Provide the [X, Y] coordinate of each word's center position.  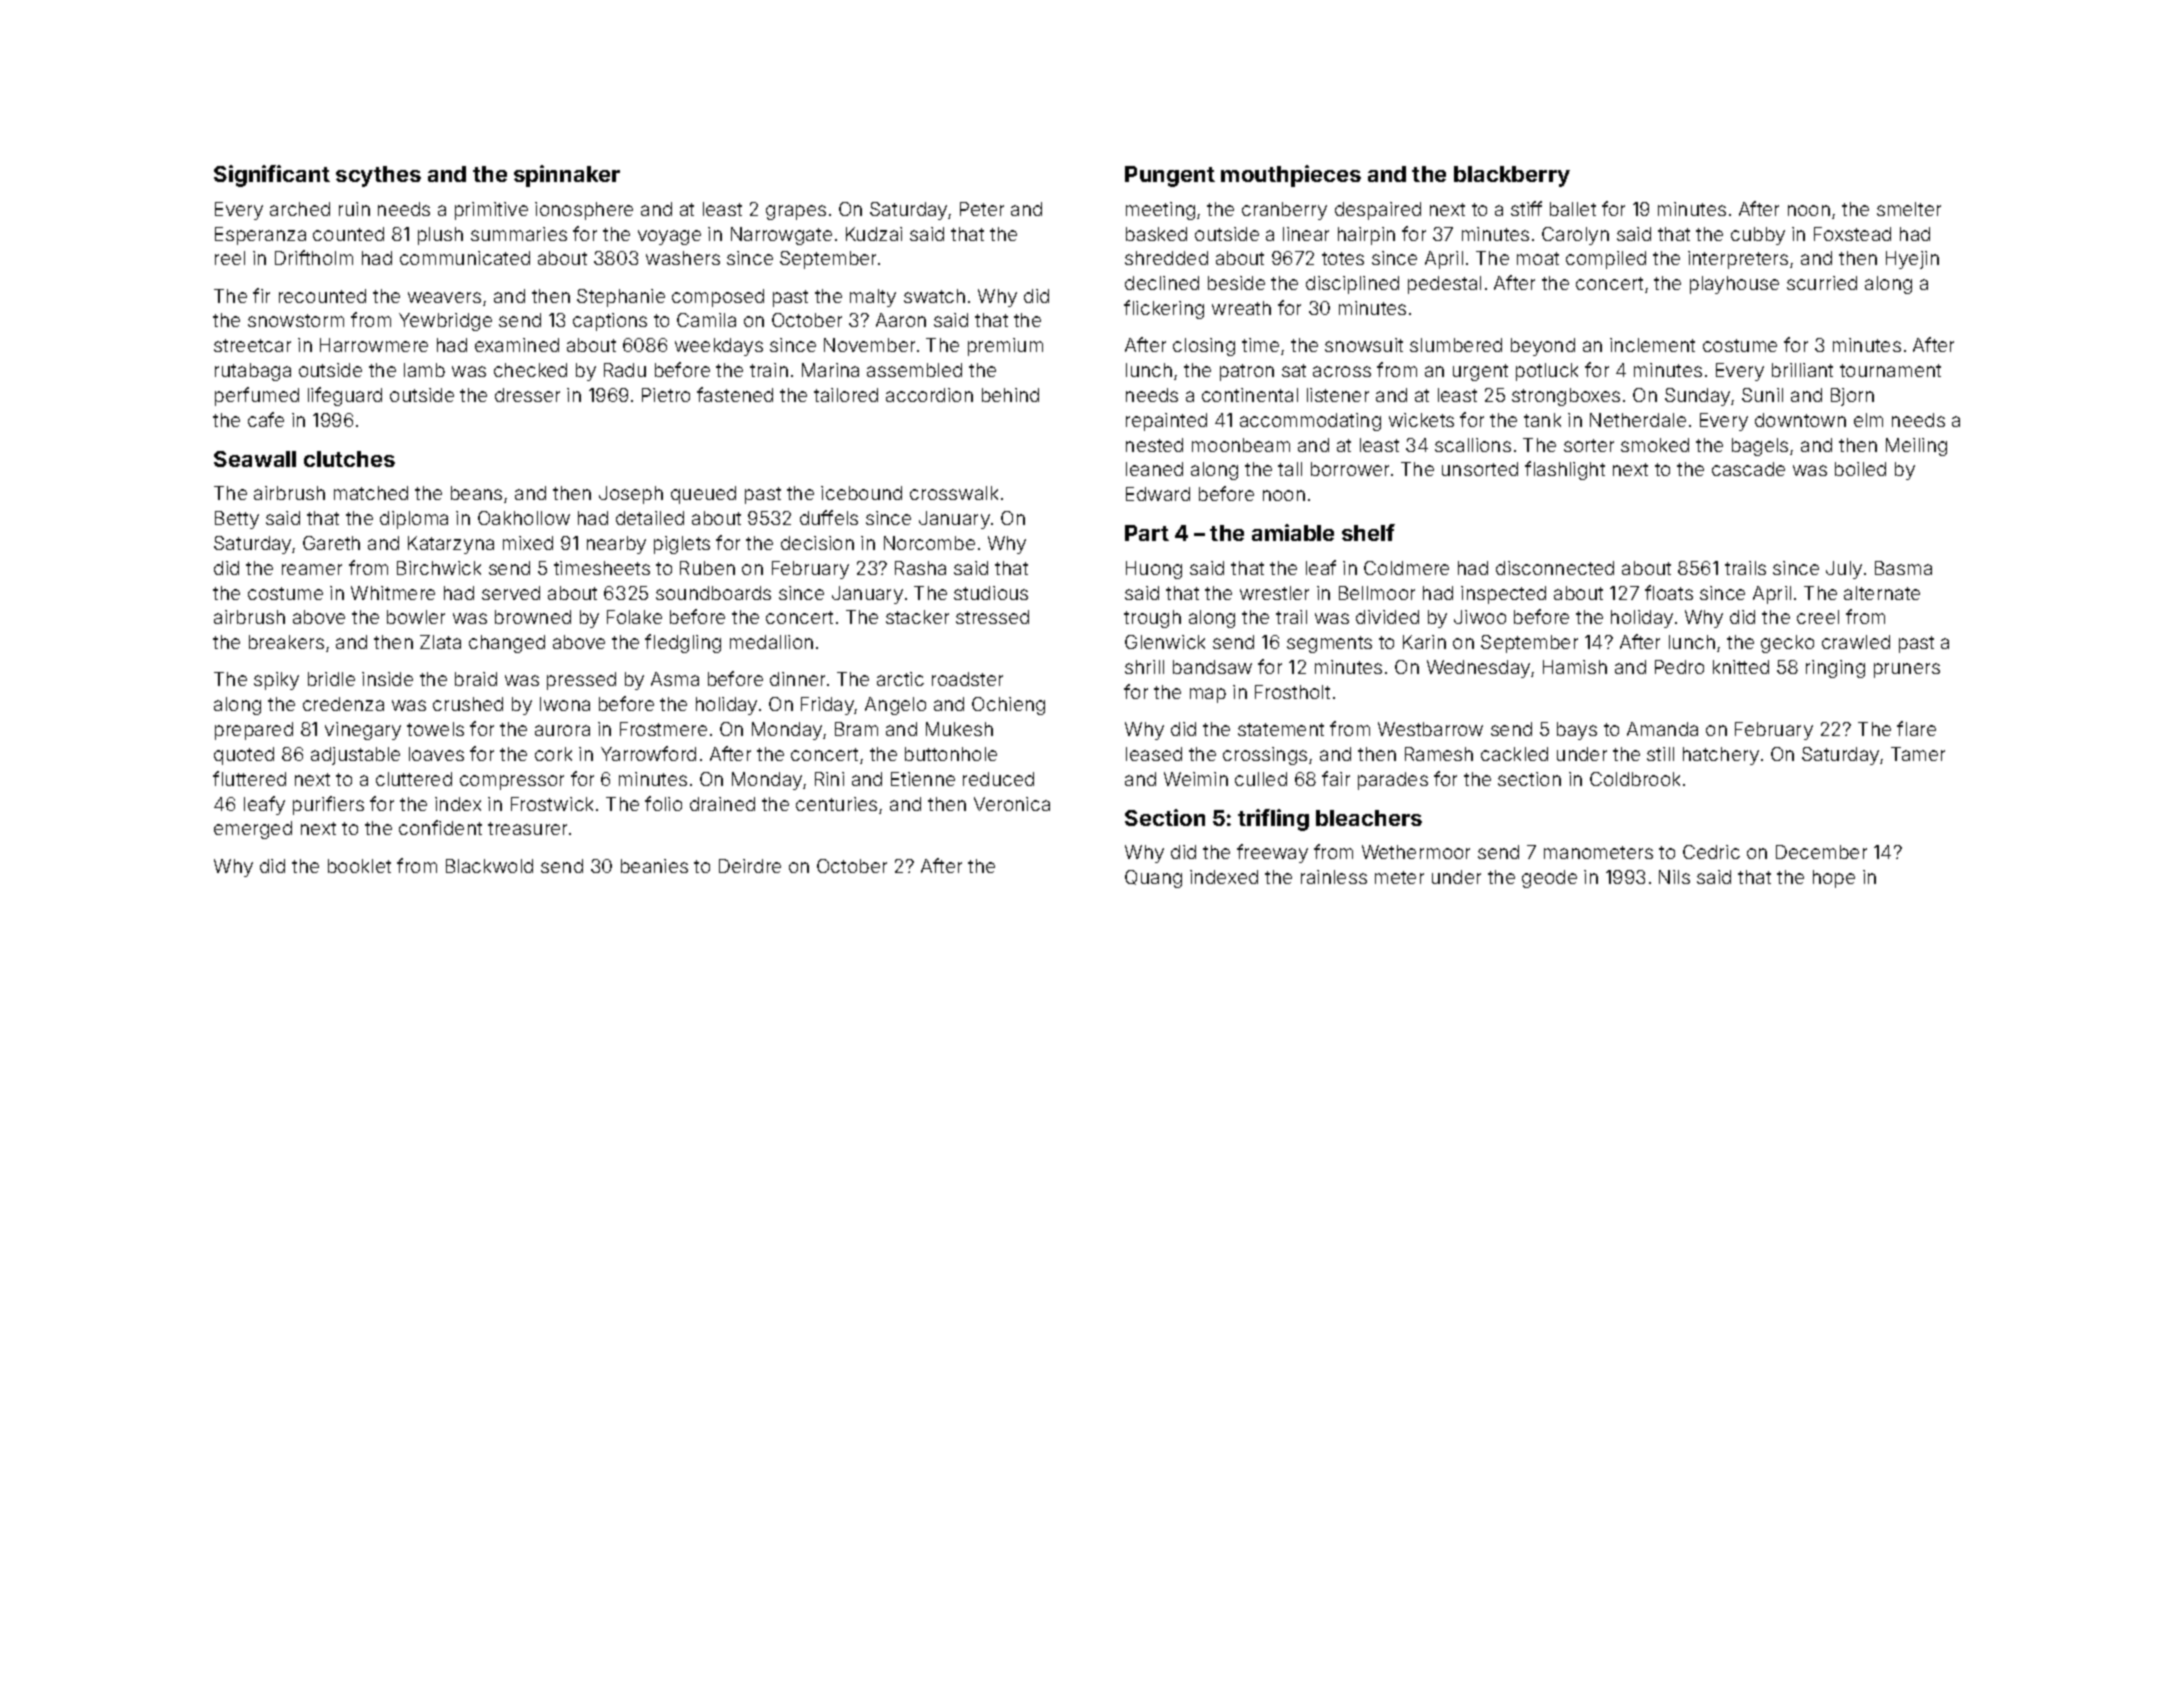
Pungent [1170, 176]
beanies [654, 866]
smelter [1909, 209]
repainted [1166, 422]
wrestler [1274, 593]
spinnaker [567, 176]
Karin [1424, 642]
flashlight [1565, 470]
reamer [312, 569]
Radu [625, 370]
